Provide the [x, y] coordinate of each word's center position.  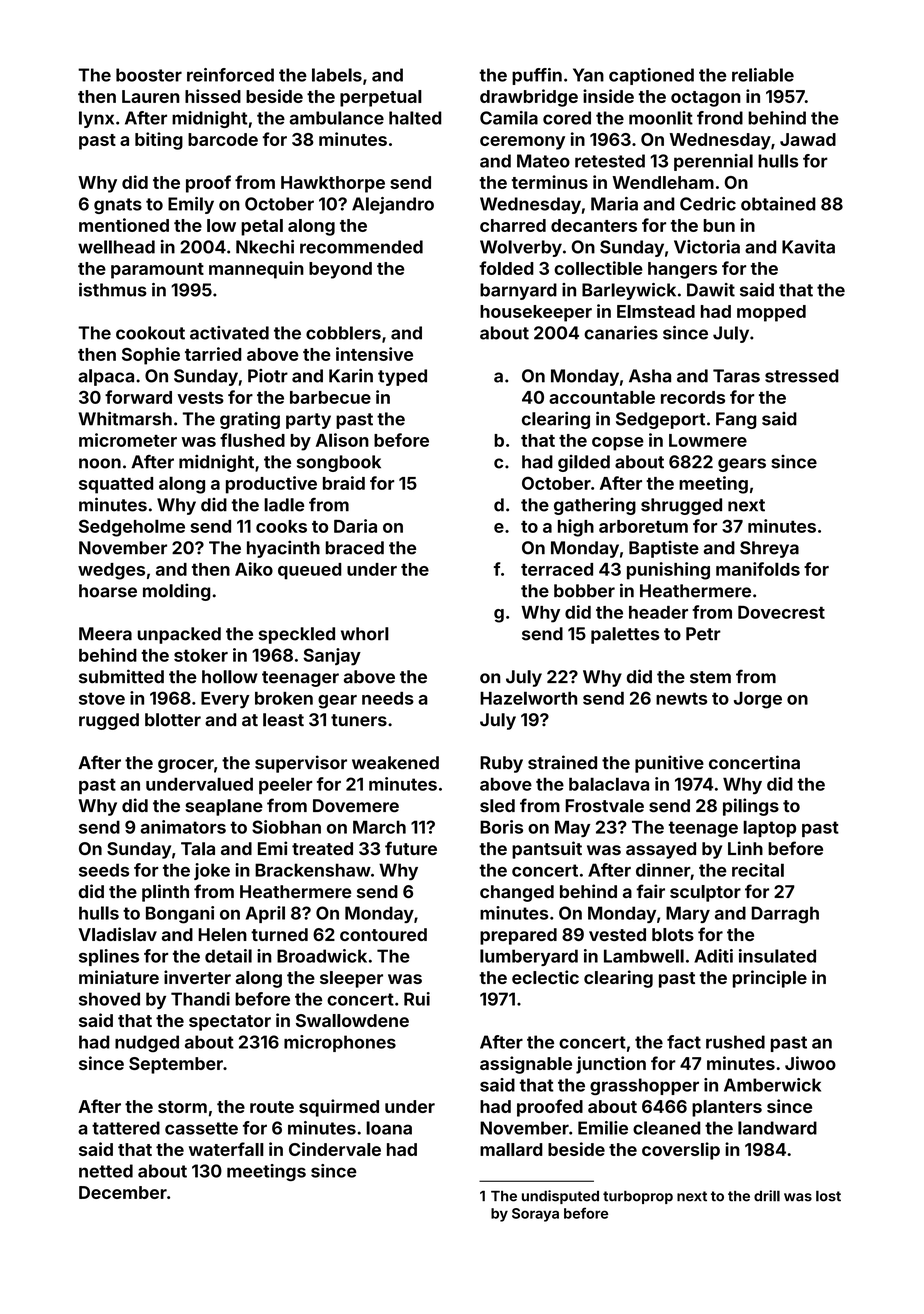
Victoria [707, 247]
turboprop [638, 1197]
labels [337, 75]
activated [229, 333]
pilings [751, 807]
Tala [198, 849]
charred [513, 225]
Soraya [535, 1215]
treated [322, 848]
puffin [537, 76]
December [123, 1192]
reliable [763, 75]
